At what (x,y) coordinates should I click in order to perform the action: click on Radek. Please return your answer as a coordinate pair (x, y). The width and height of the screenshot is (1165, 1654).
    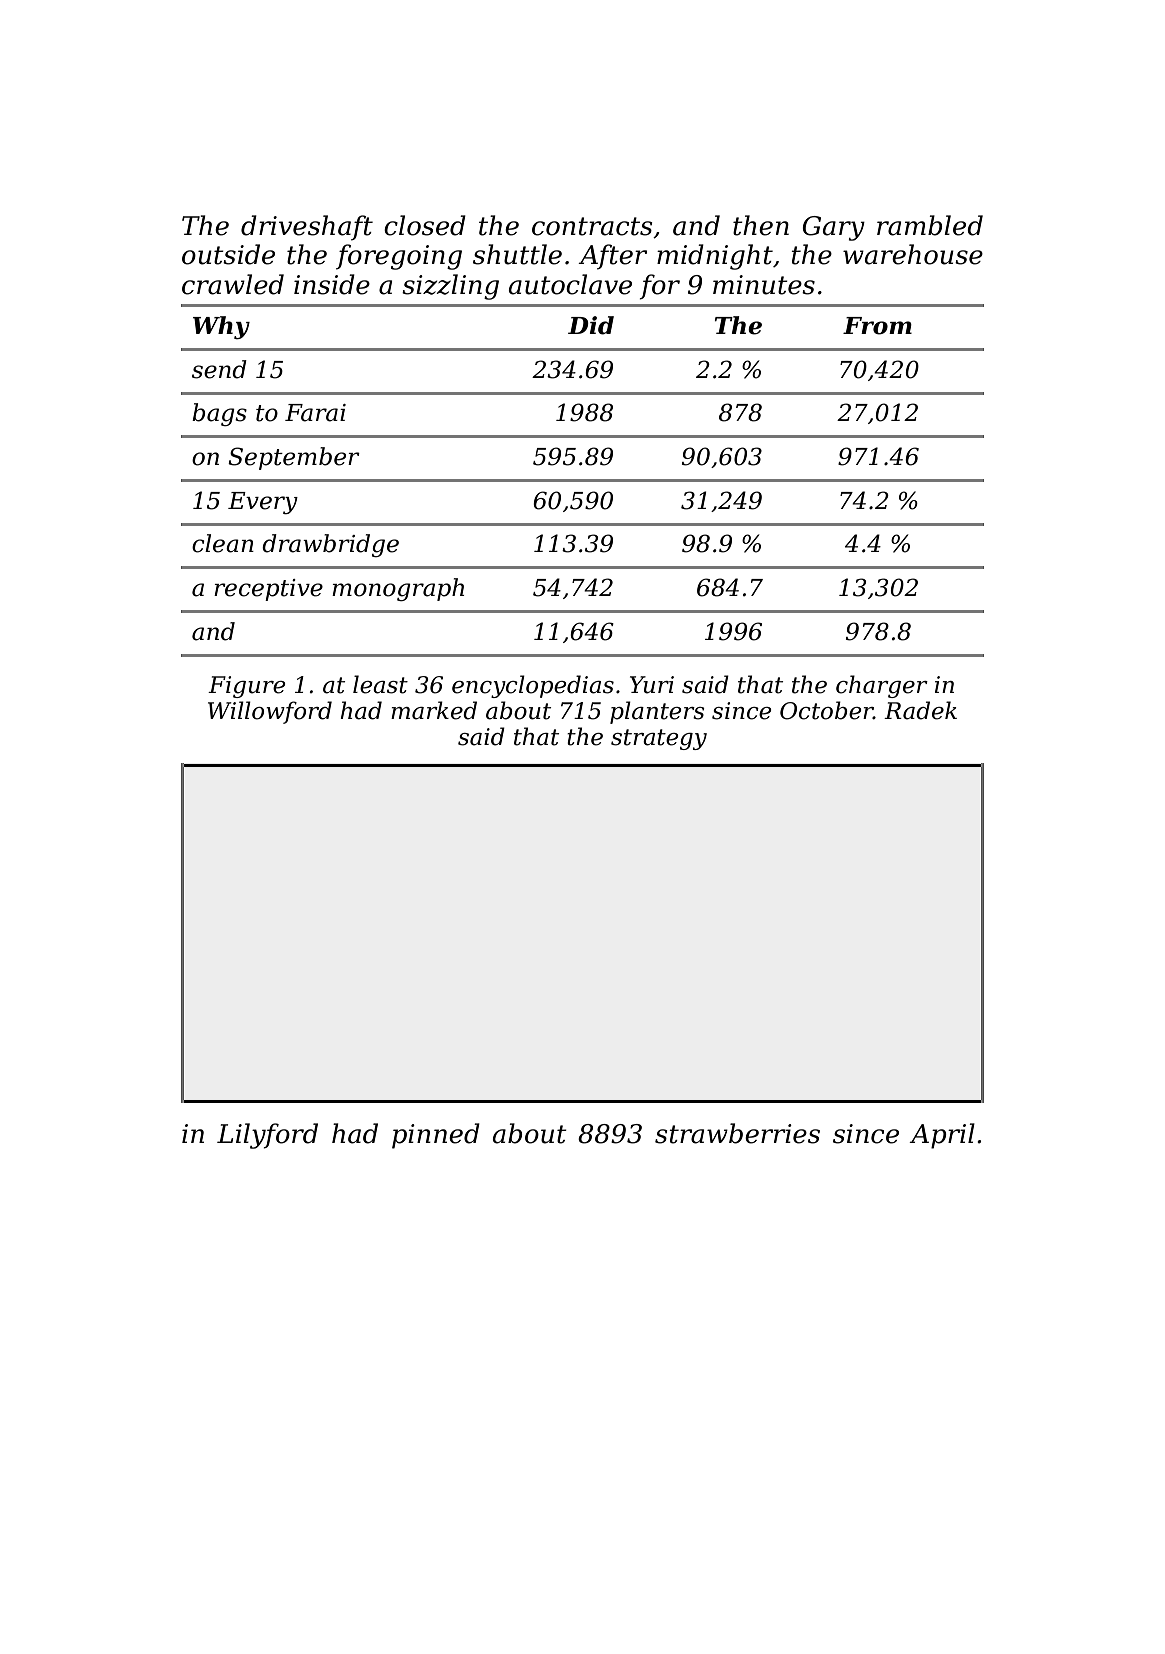
    Looking at the image, I should click on (920, 710).
